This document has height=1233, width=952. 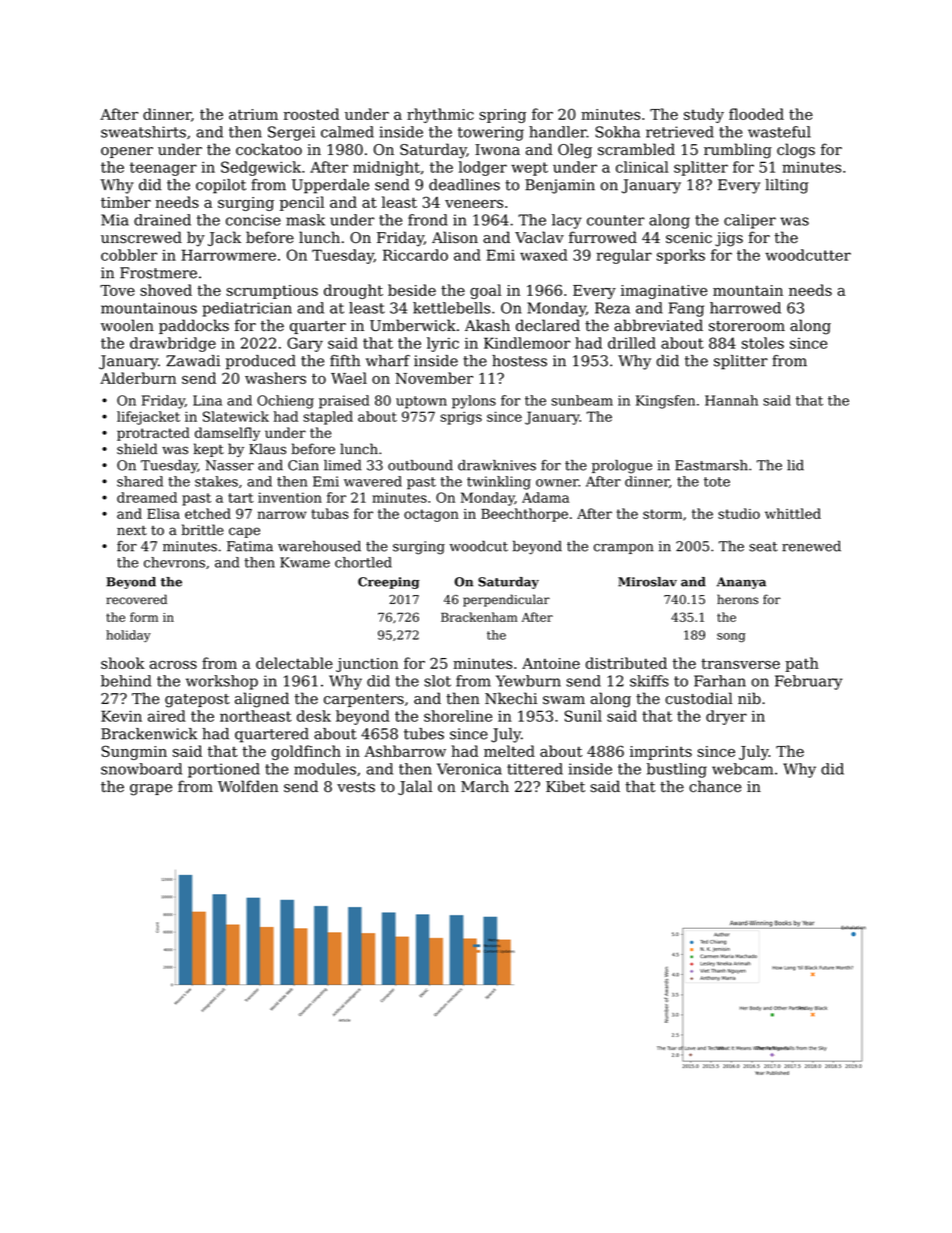 What do you see at coordinates (658, 325) in the document?
I see `abbreviated` at bounding box center [658, 325].
